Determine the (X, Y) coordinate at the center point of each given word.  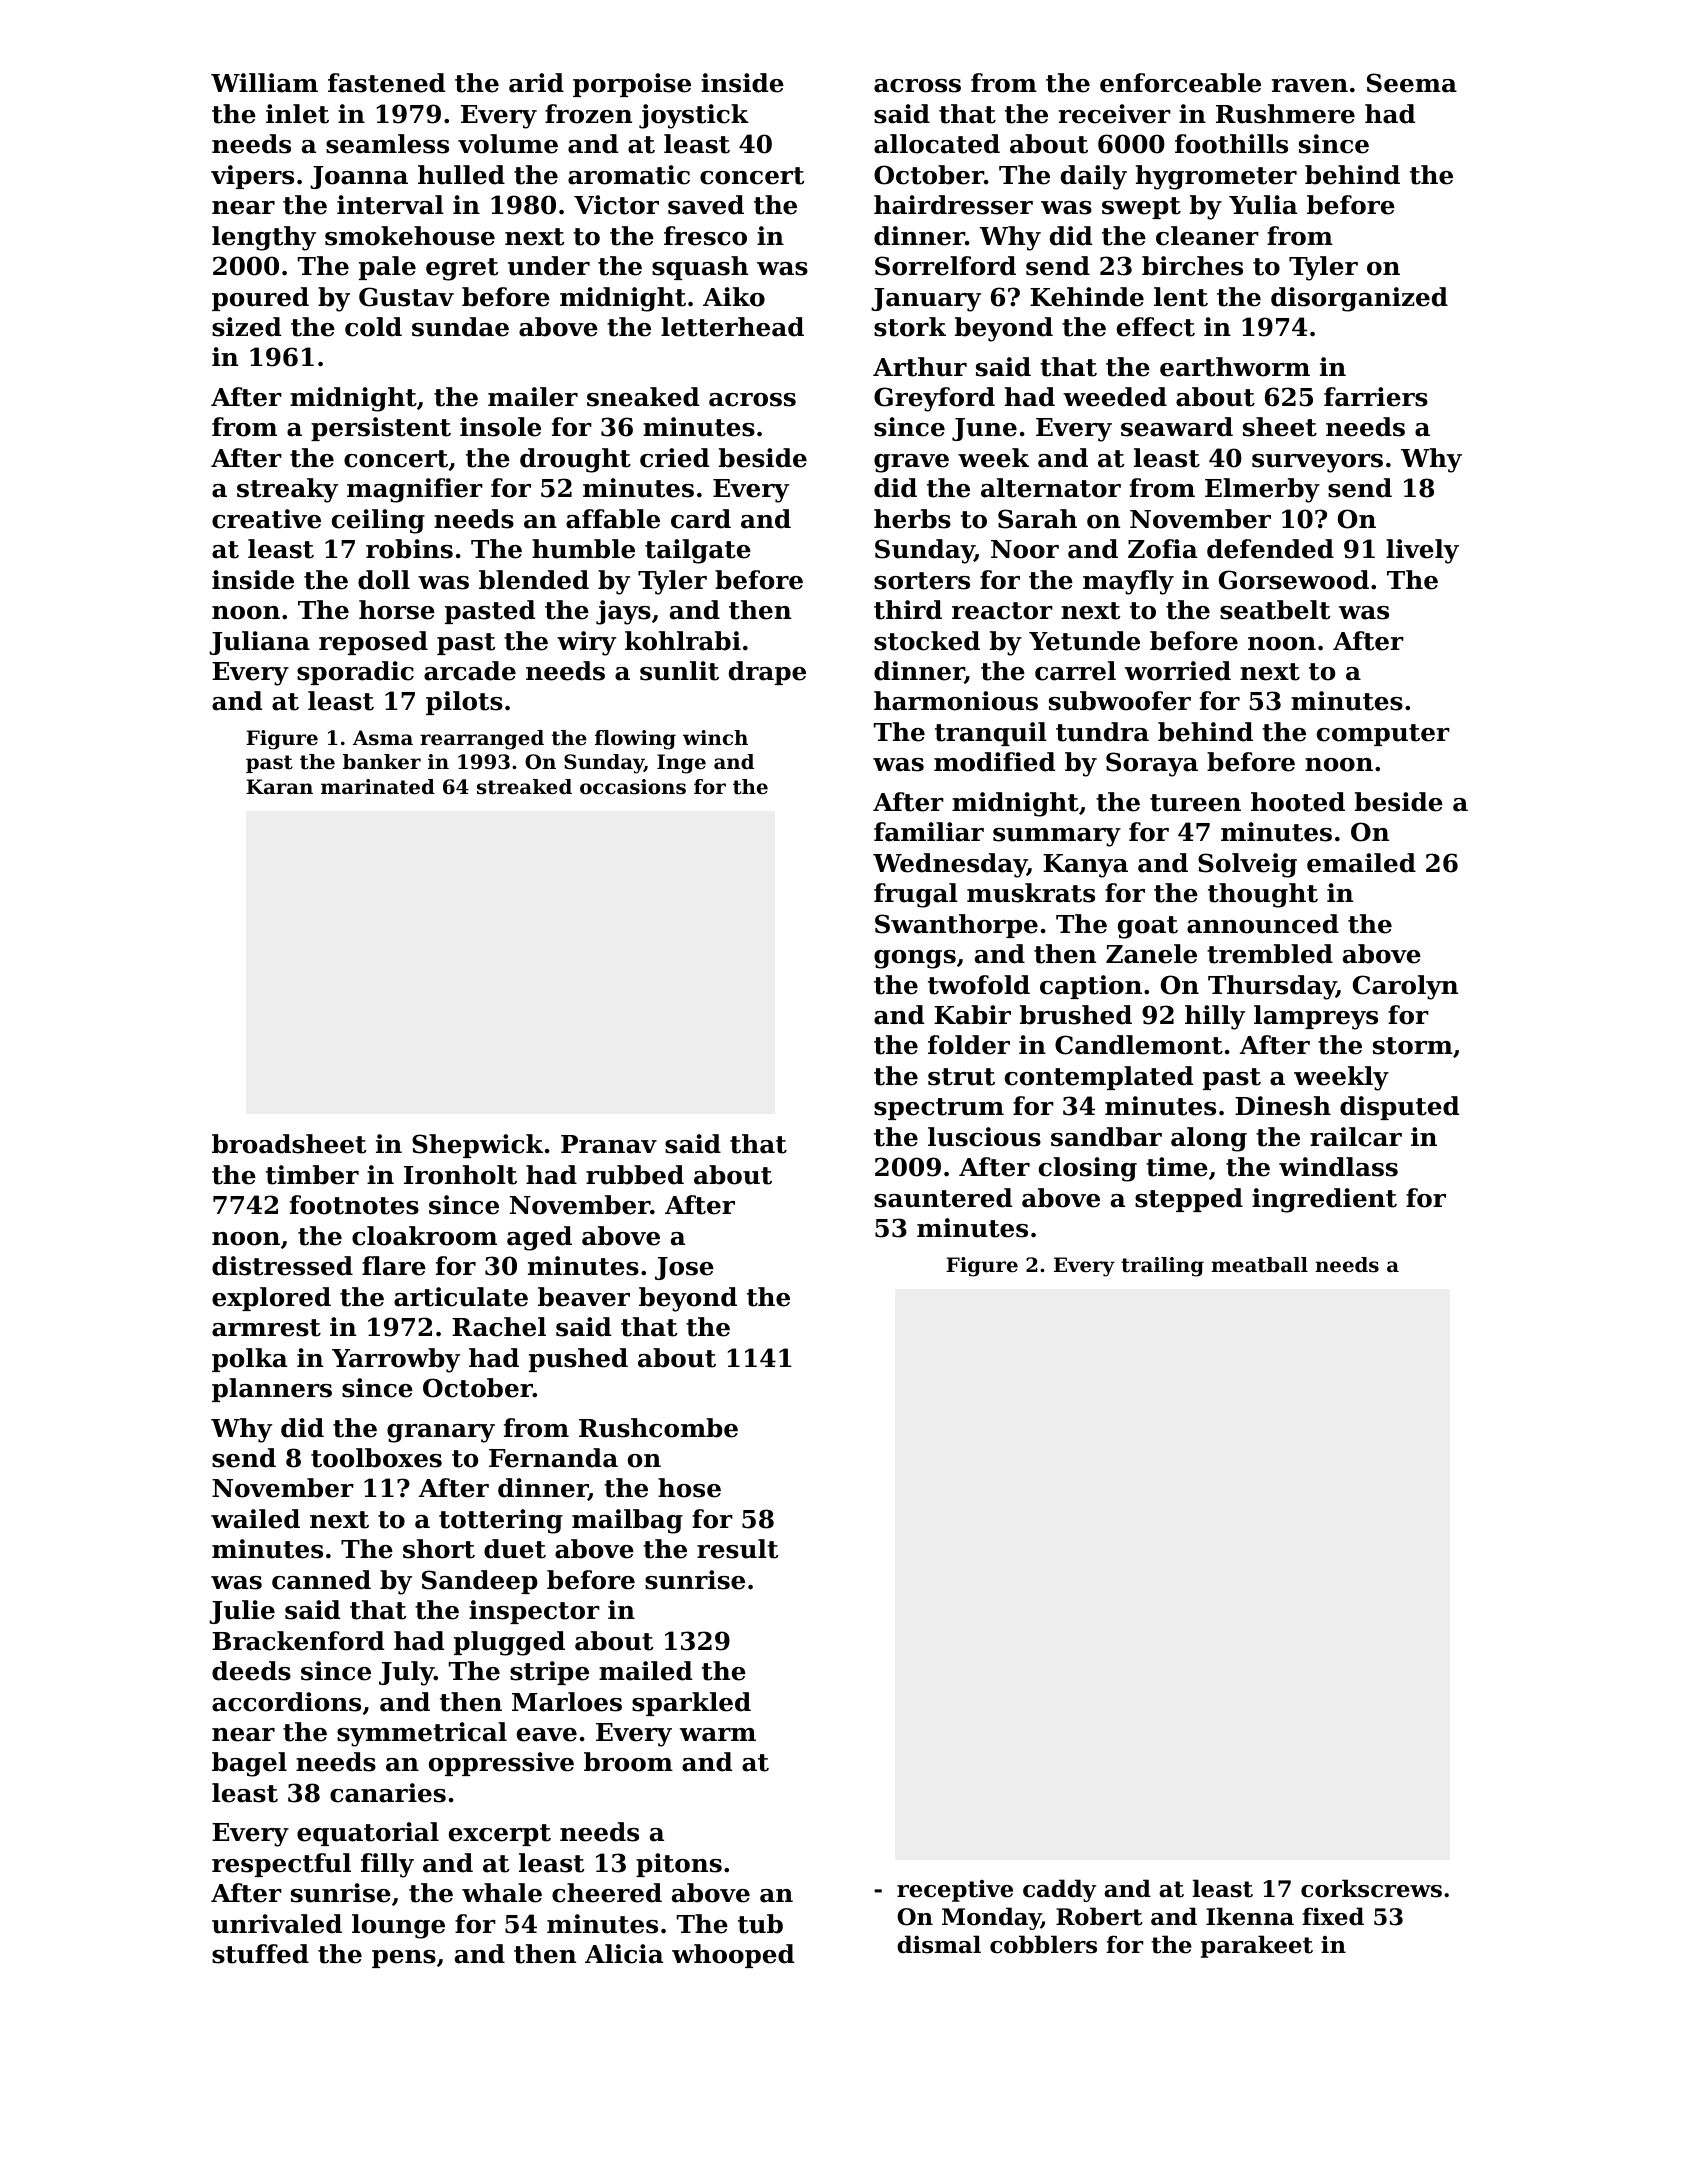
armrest (266, 1328)
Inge (681, 764)
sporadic (355, 673)
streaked (524, 787)
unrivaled (277, 1924)
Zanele (1151, 954)
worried (1178, 671)
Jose (684, 1268)
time (1177, 1167)
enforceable (1180, 83)
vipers (252, 177)
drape (767, 673)
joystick (694, 116)
